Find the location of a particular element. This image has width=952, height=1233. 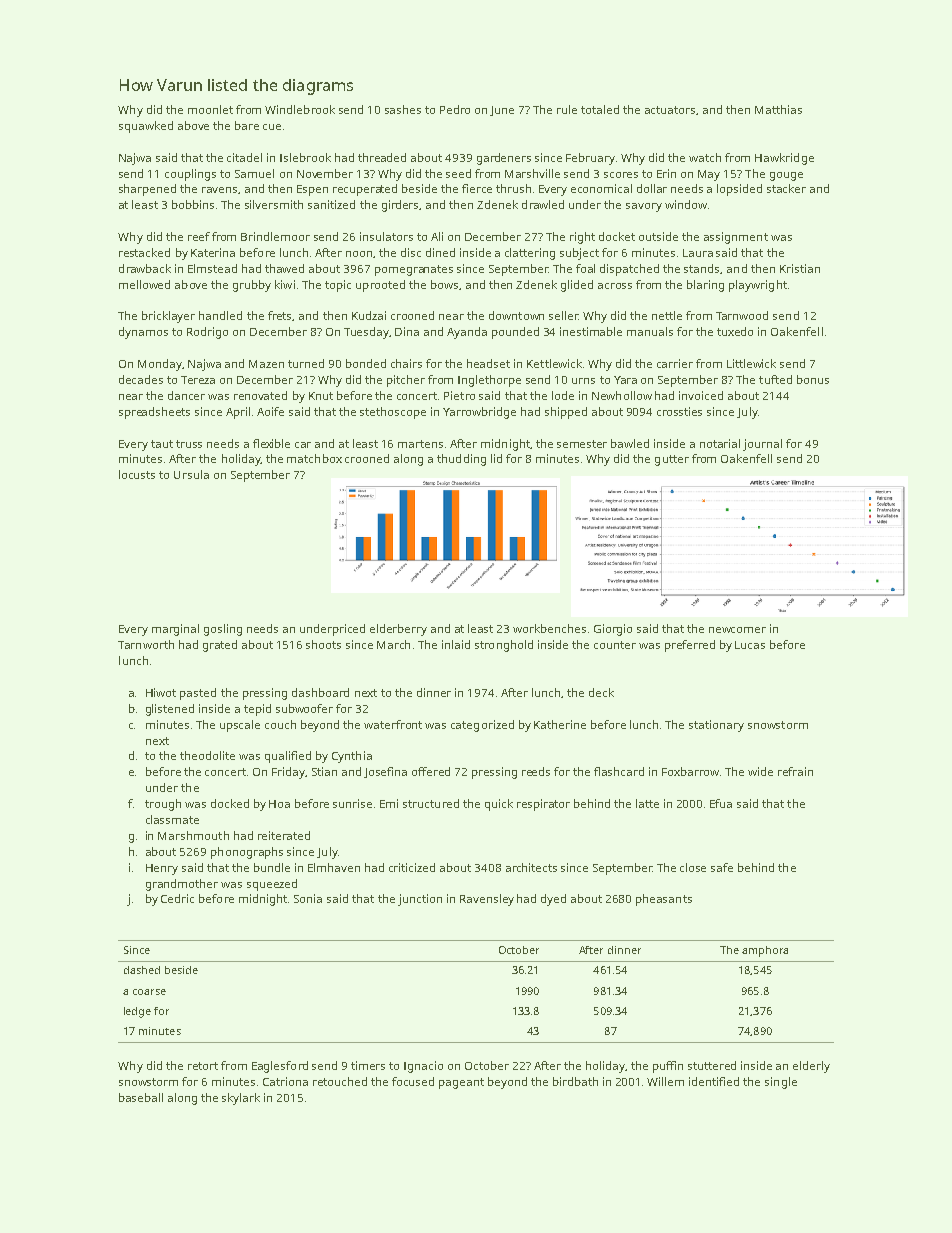

gutter is located at coordinates (672, 460).
